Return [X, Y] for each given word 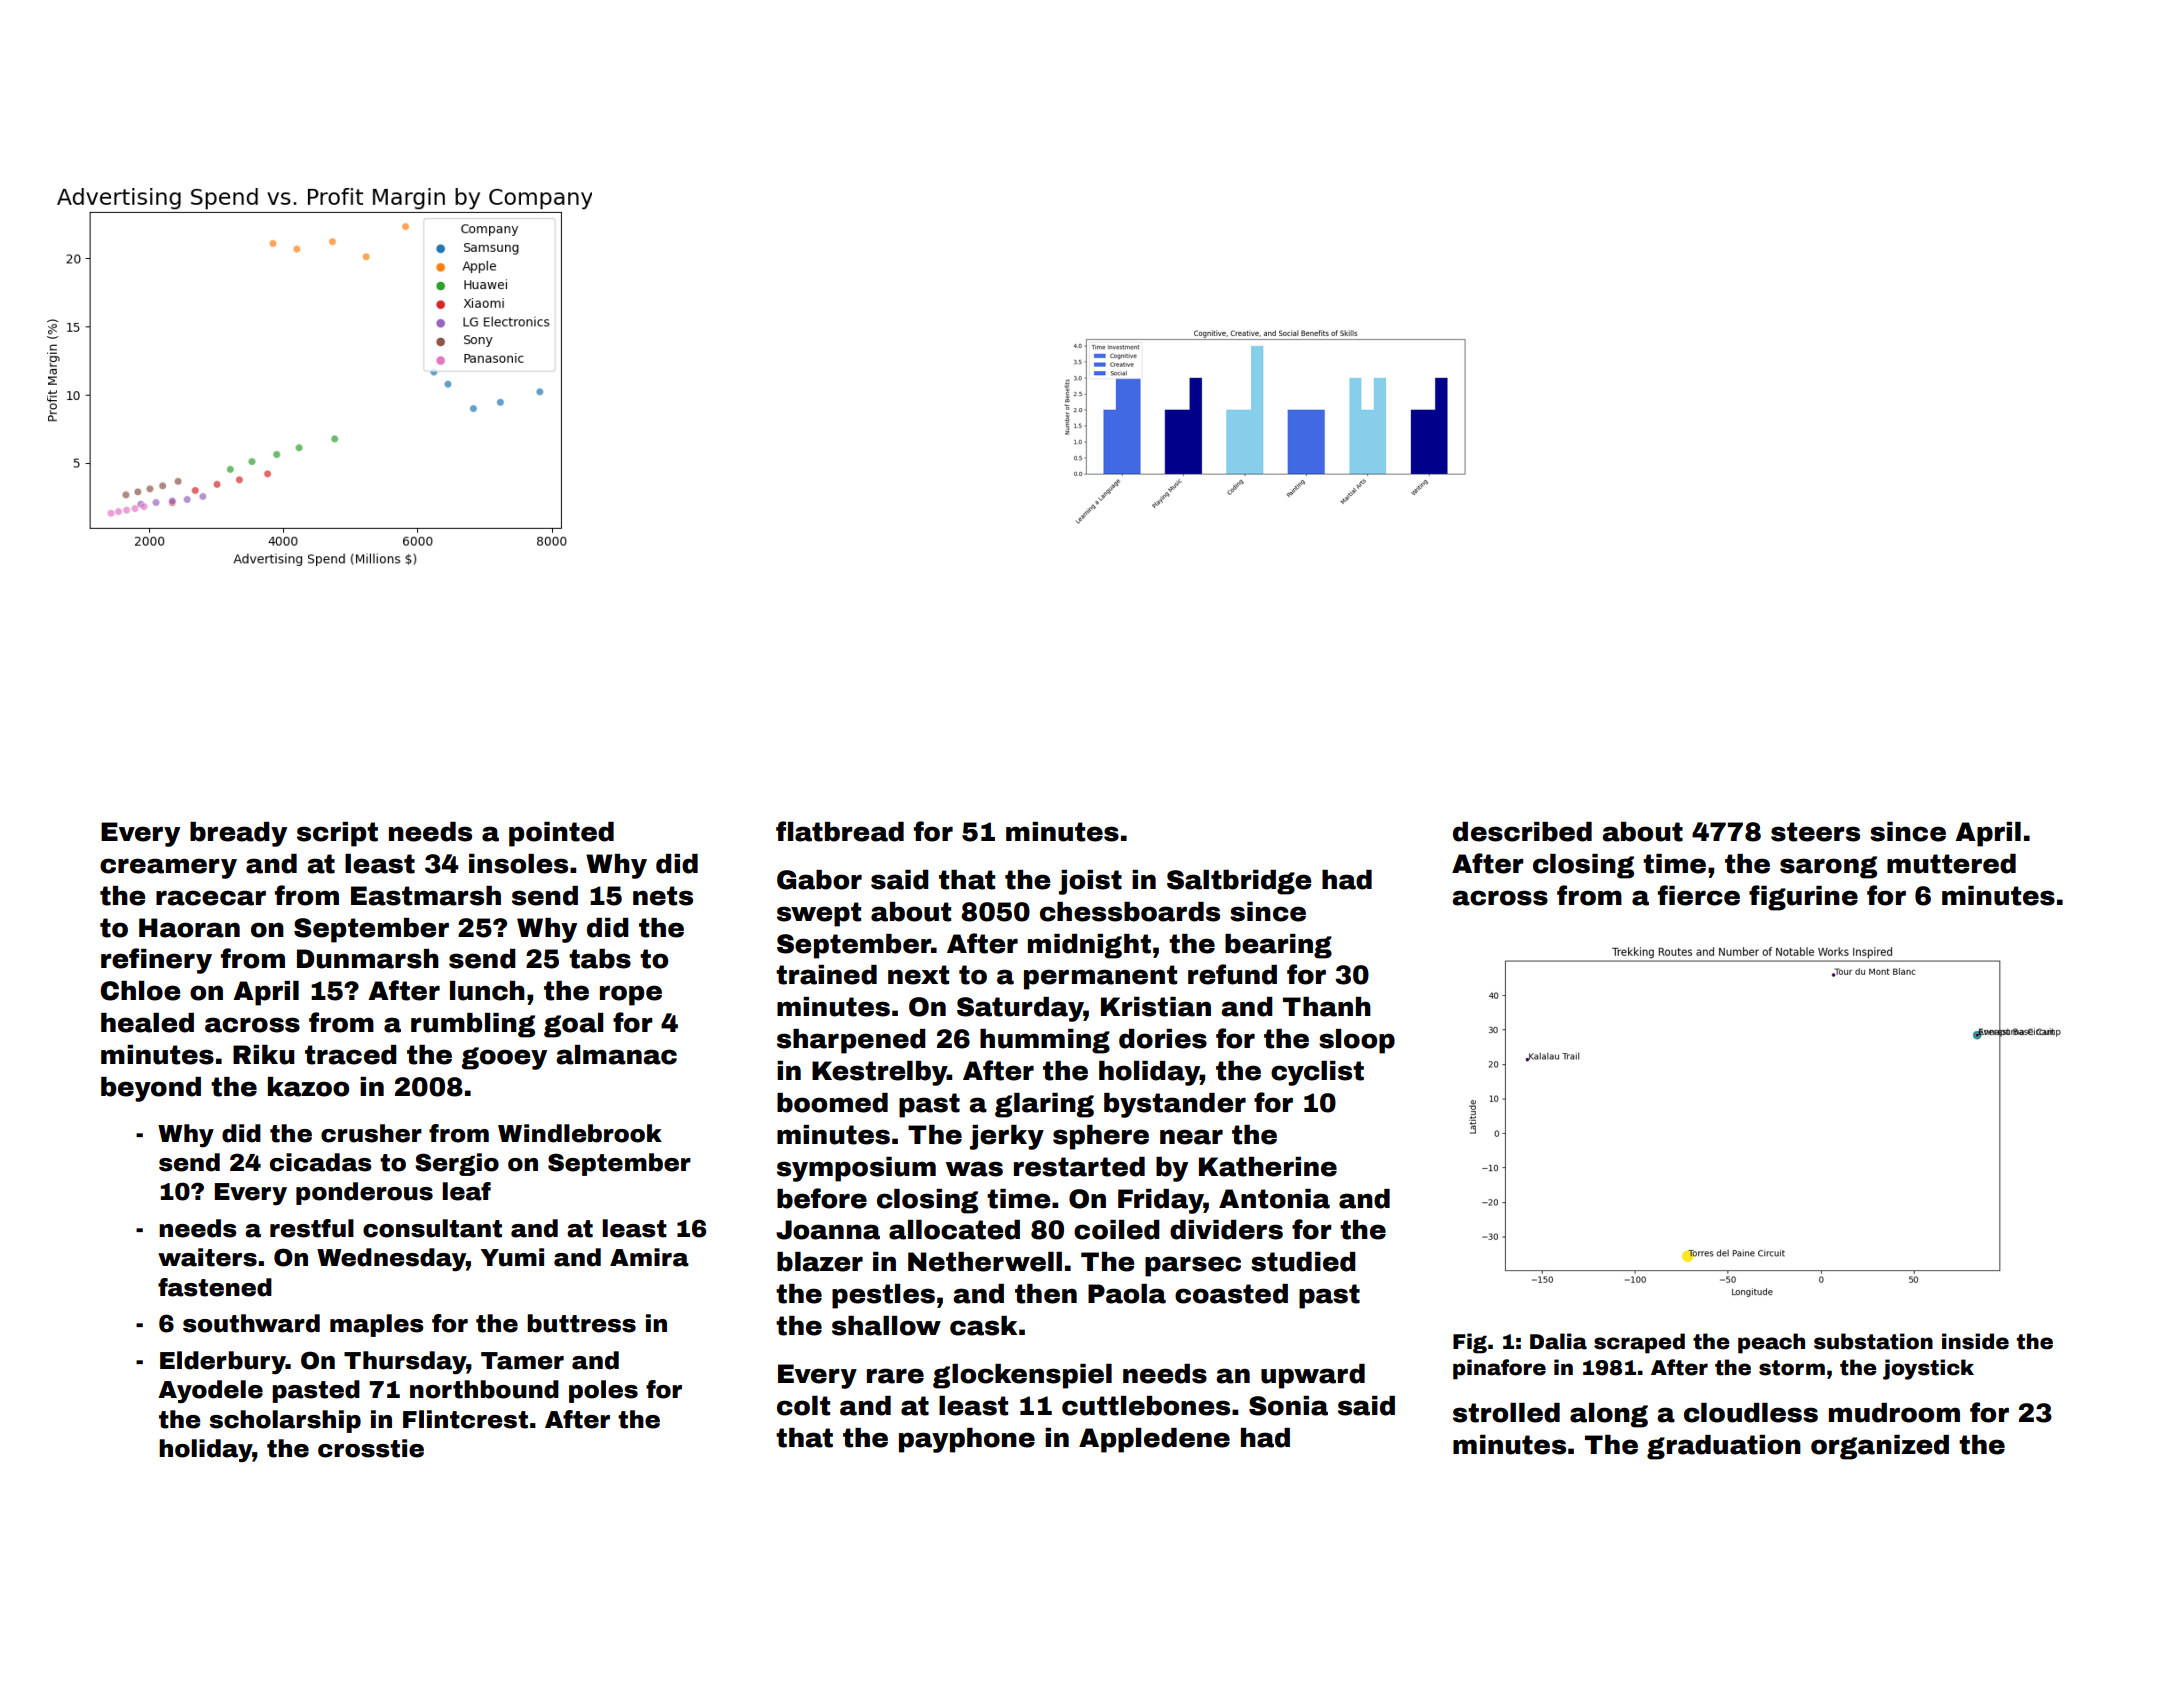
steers [1815, 832]
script [337, 834]
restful [312, 1228]
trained [826, 975]
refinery [156, 961]
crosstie [371, 1448]
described [1522, 832]
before [822, 1198]
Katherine [1268, 1167]
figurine [1803, 898]
